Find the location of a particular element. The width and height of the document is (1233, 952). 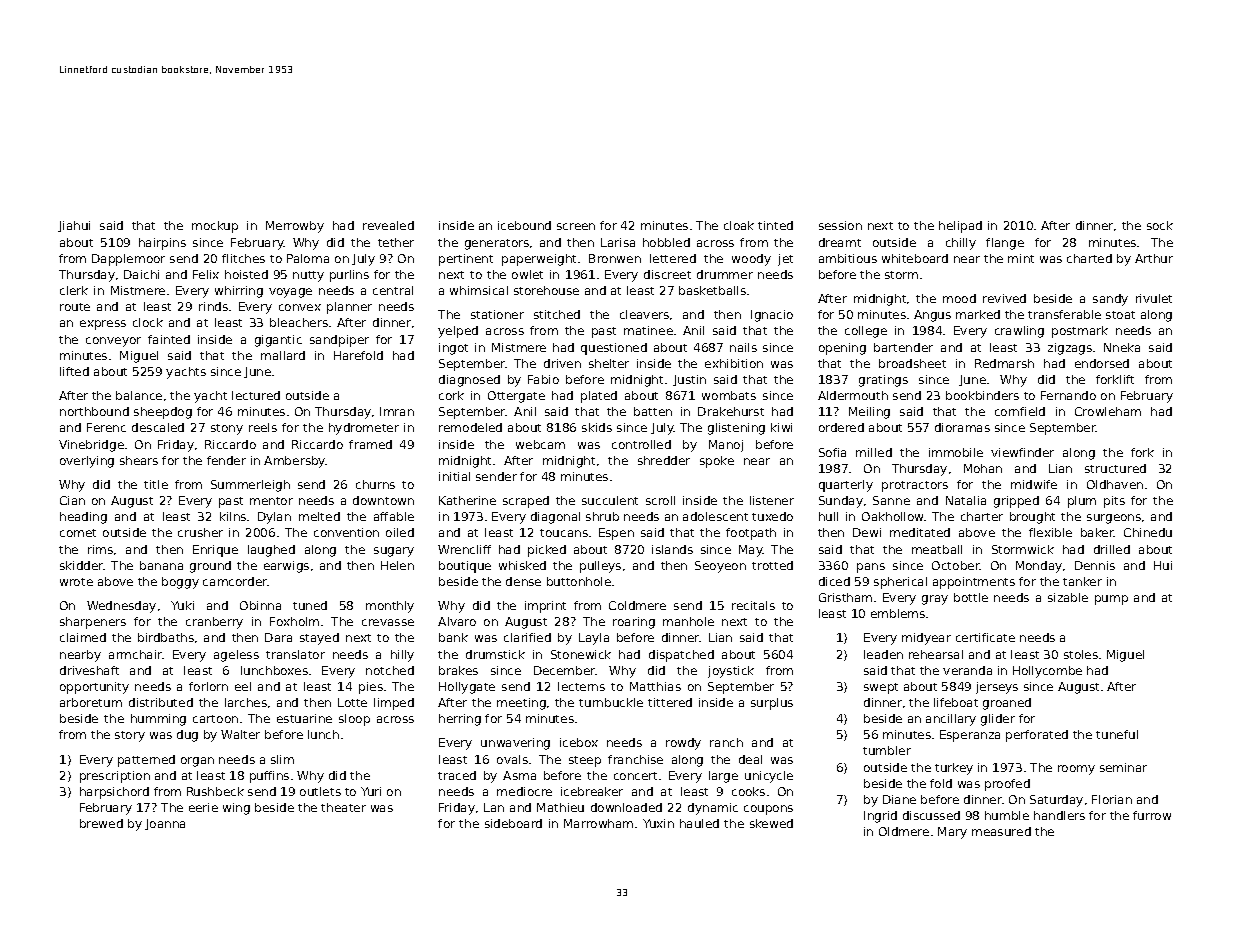

harpsichord is located at coordinates (114, 793).
